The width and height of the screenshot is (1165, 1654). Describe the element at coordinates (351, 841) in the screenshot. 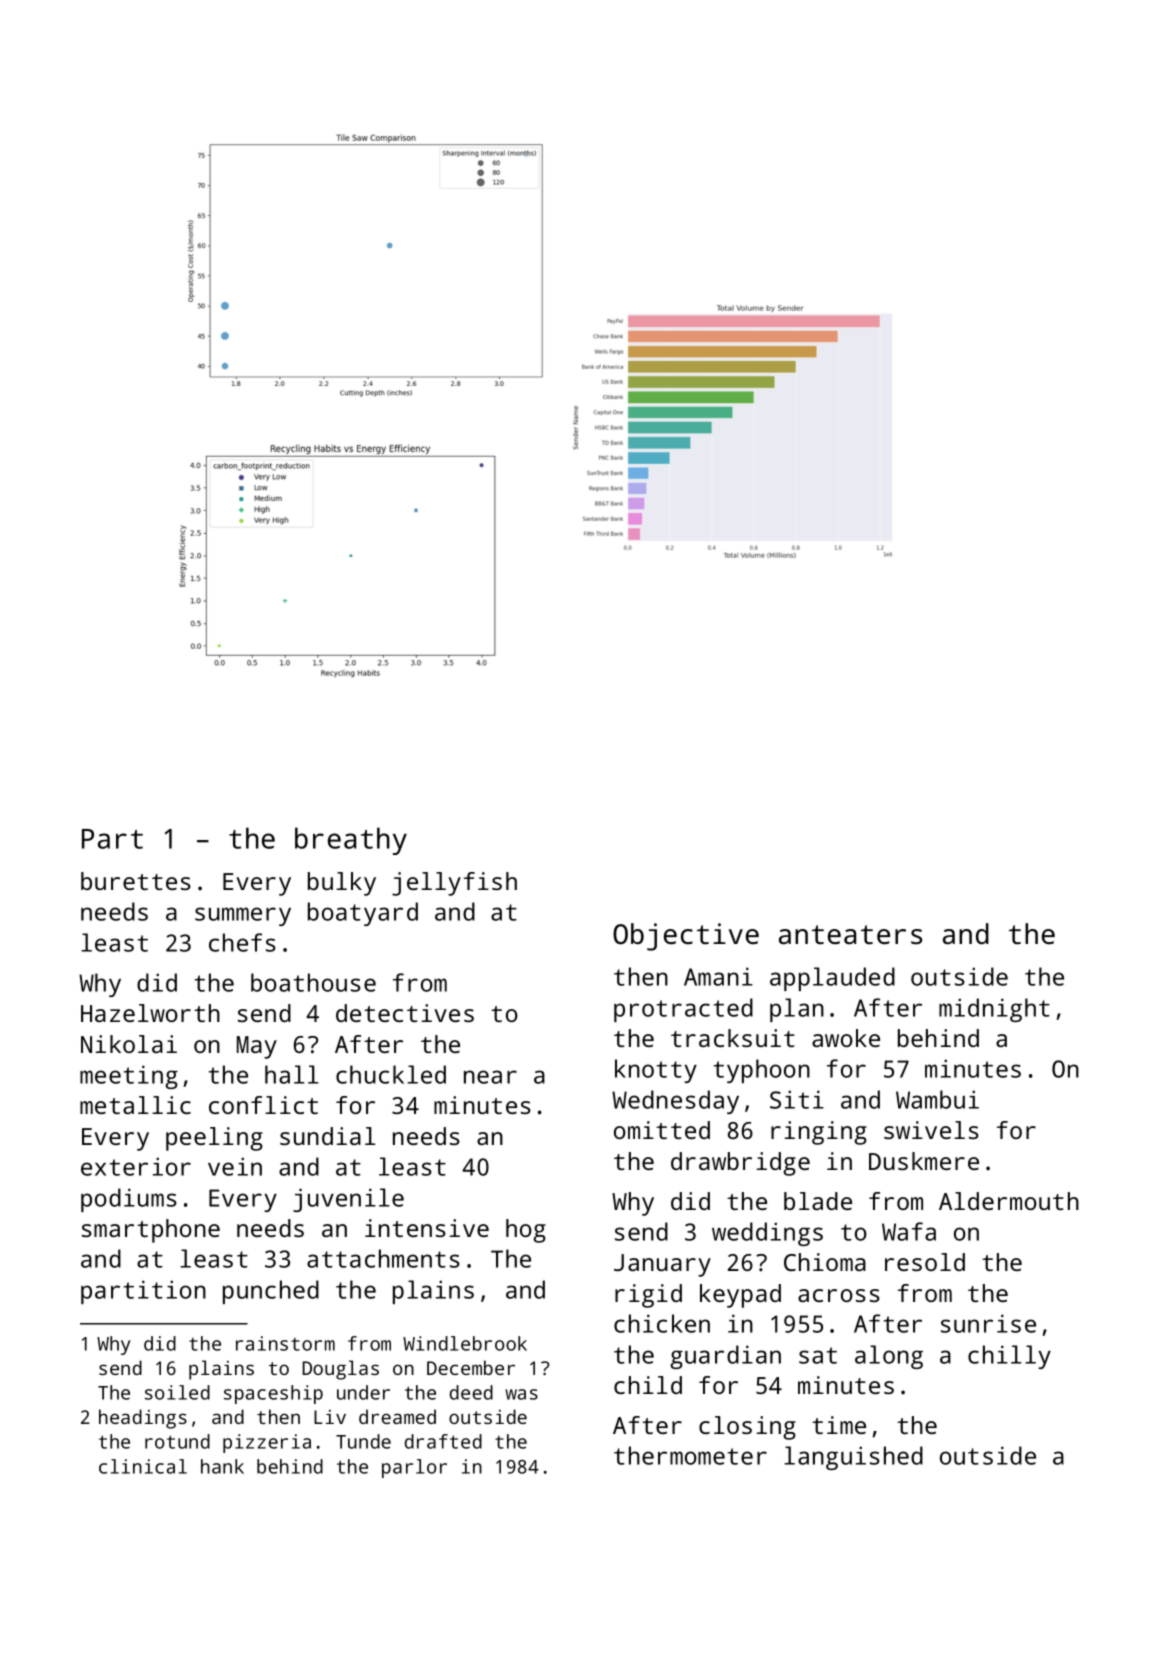

I see `breathy` at that location.
